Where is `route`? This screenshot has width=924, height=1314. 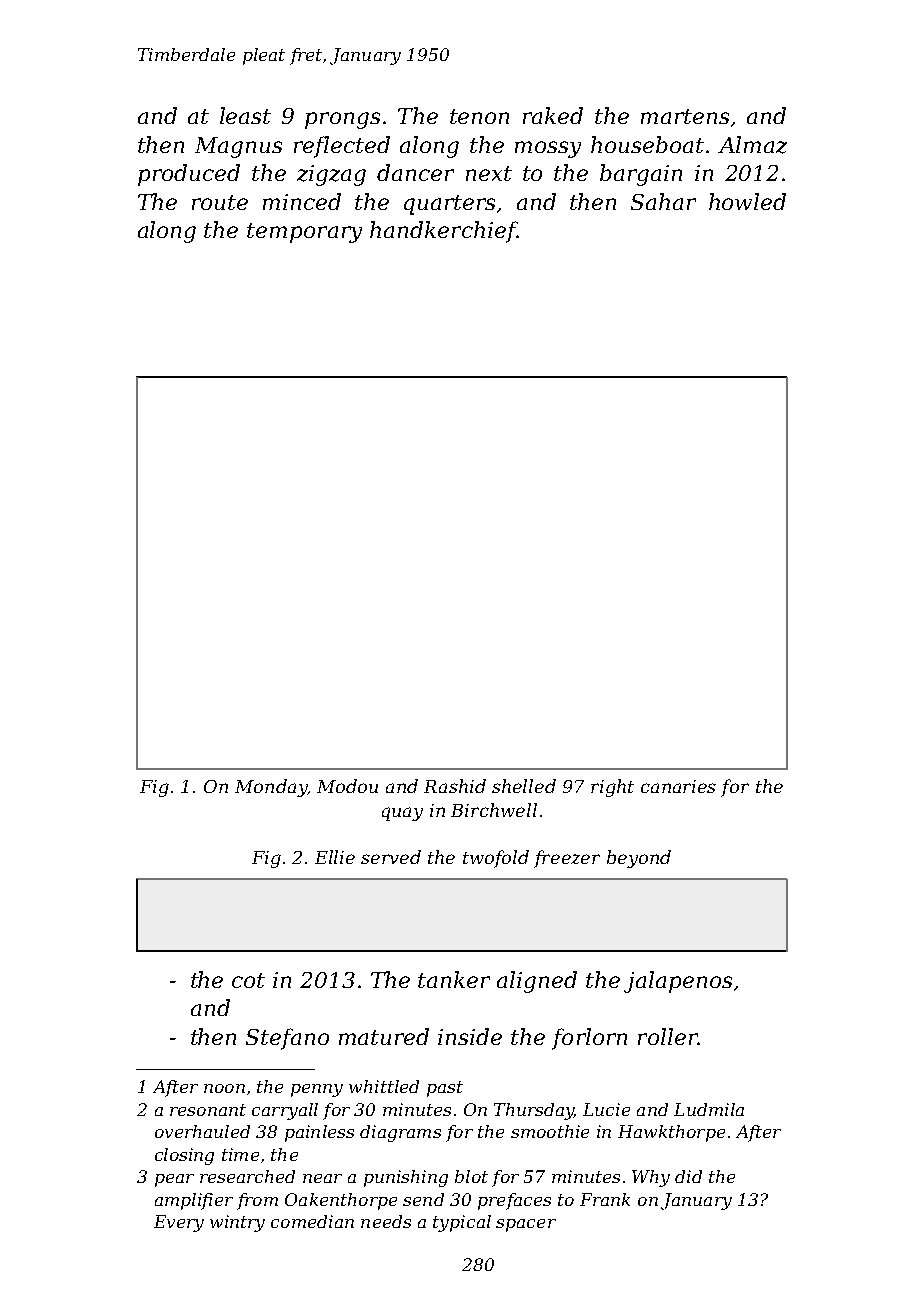 route is located at coordinates (220, 202).
